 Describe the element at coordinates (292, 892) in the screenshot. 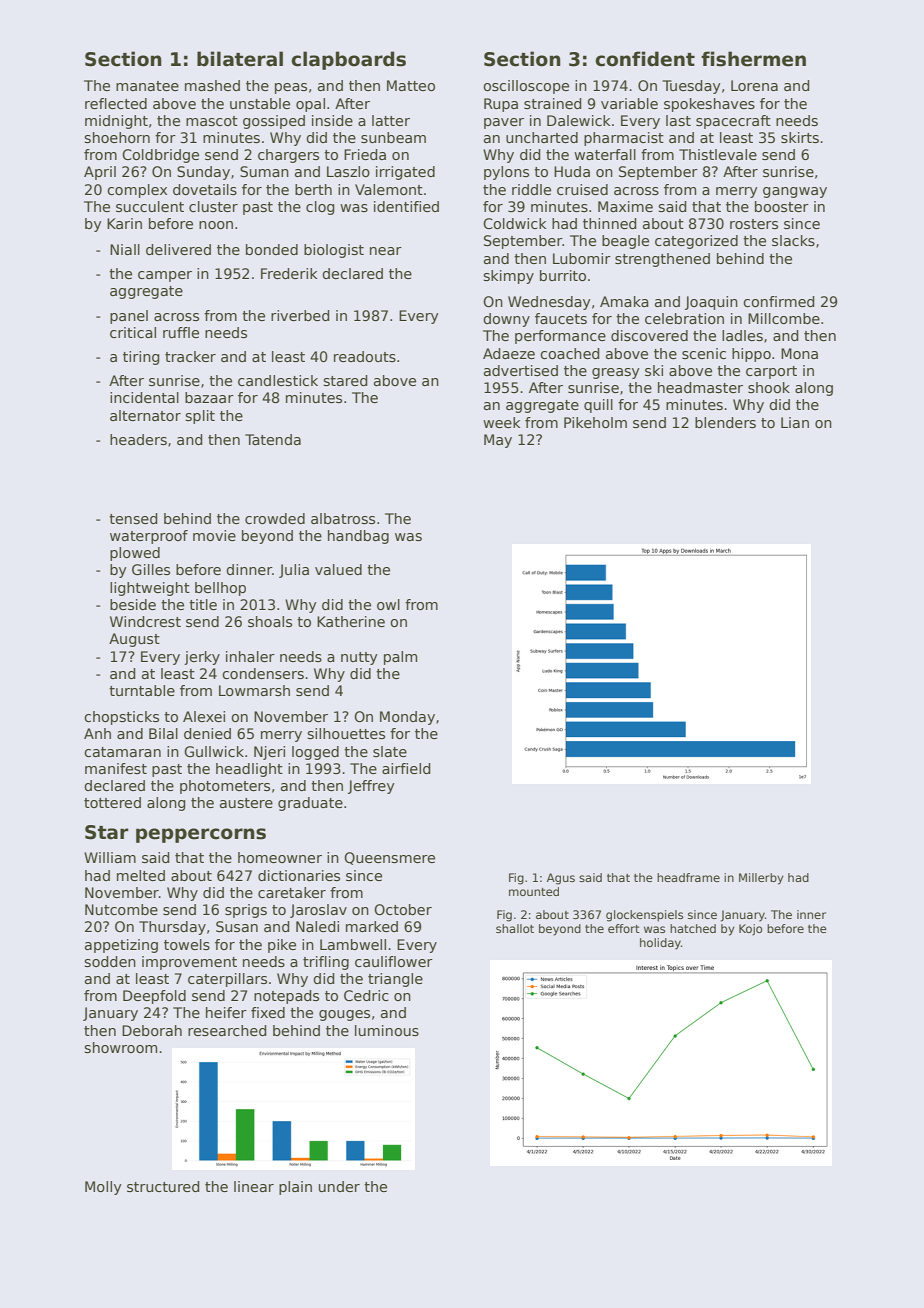

I see `caretaker` at that location.
